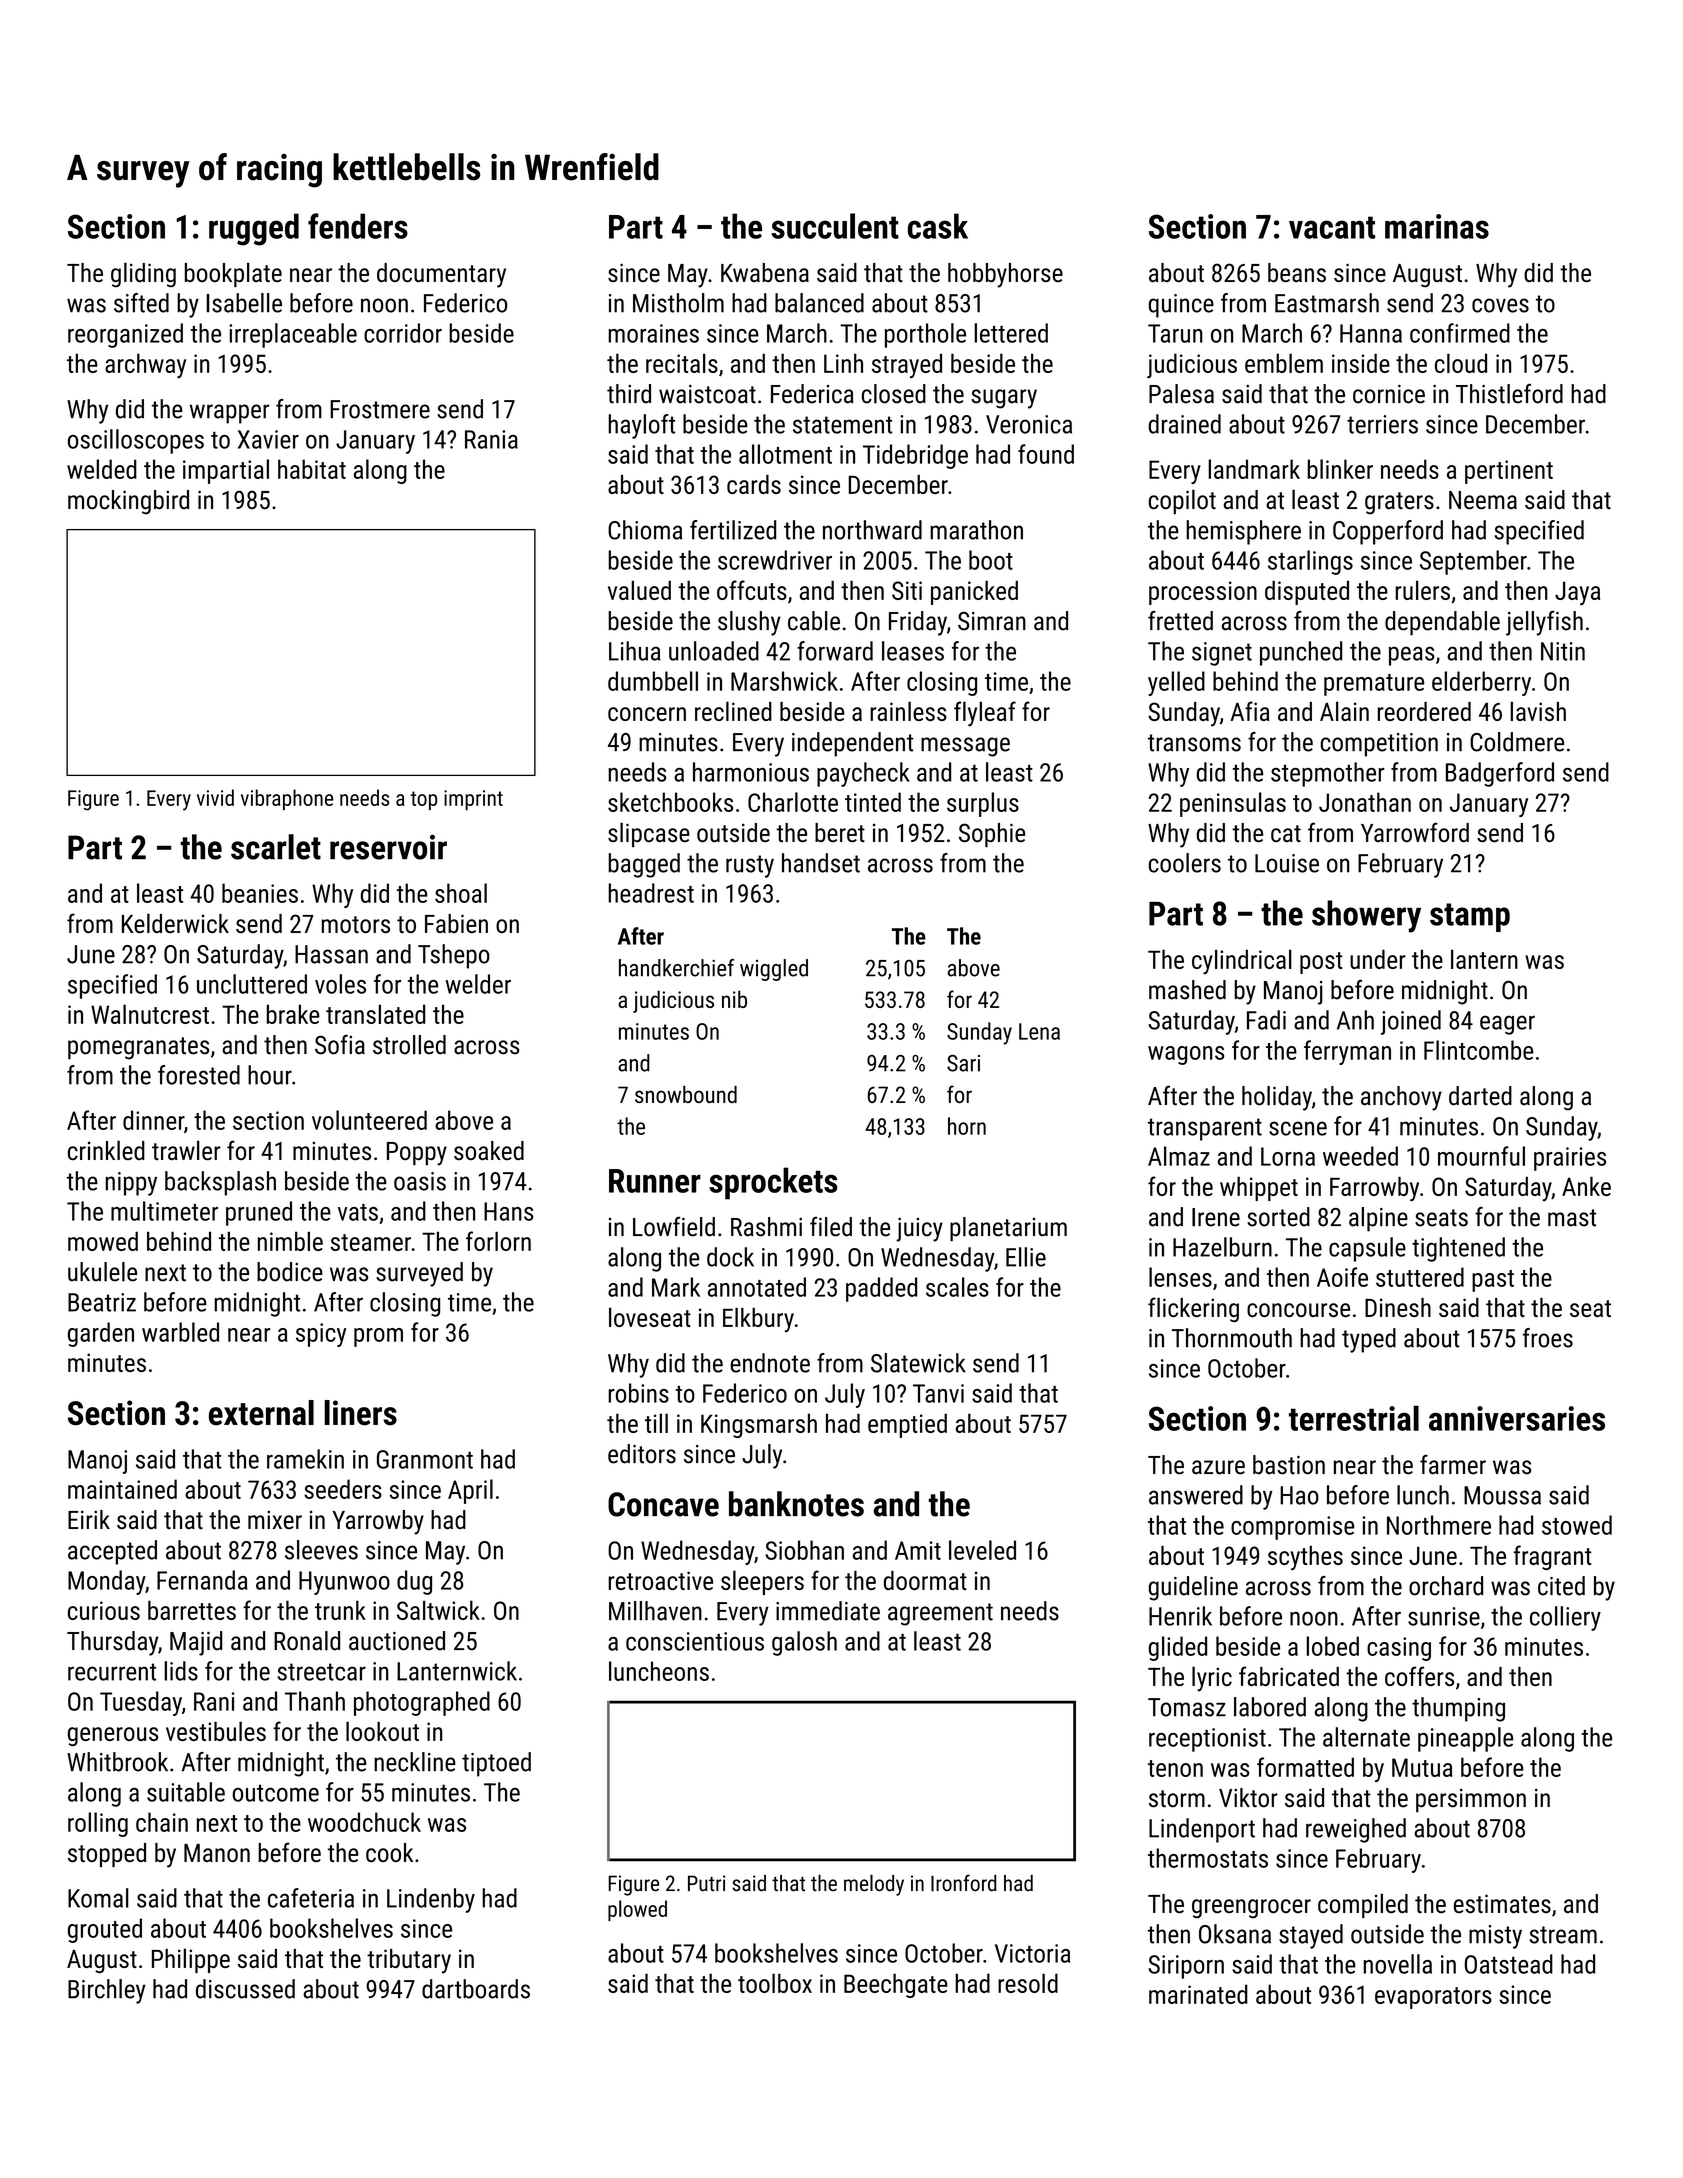 The image size is (1683, 2178). Describe the element at coordinates (938, 226) in the screenshot. I see `cask` at that location.
